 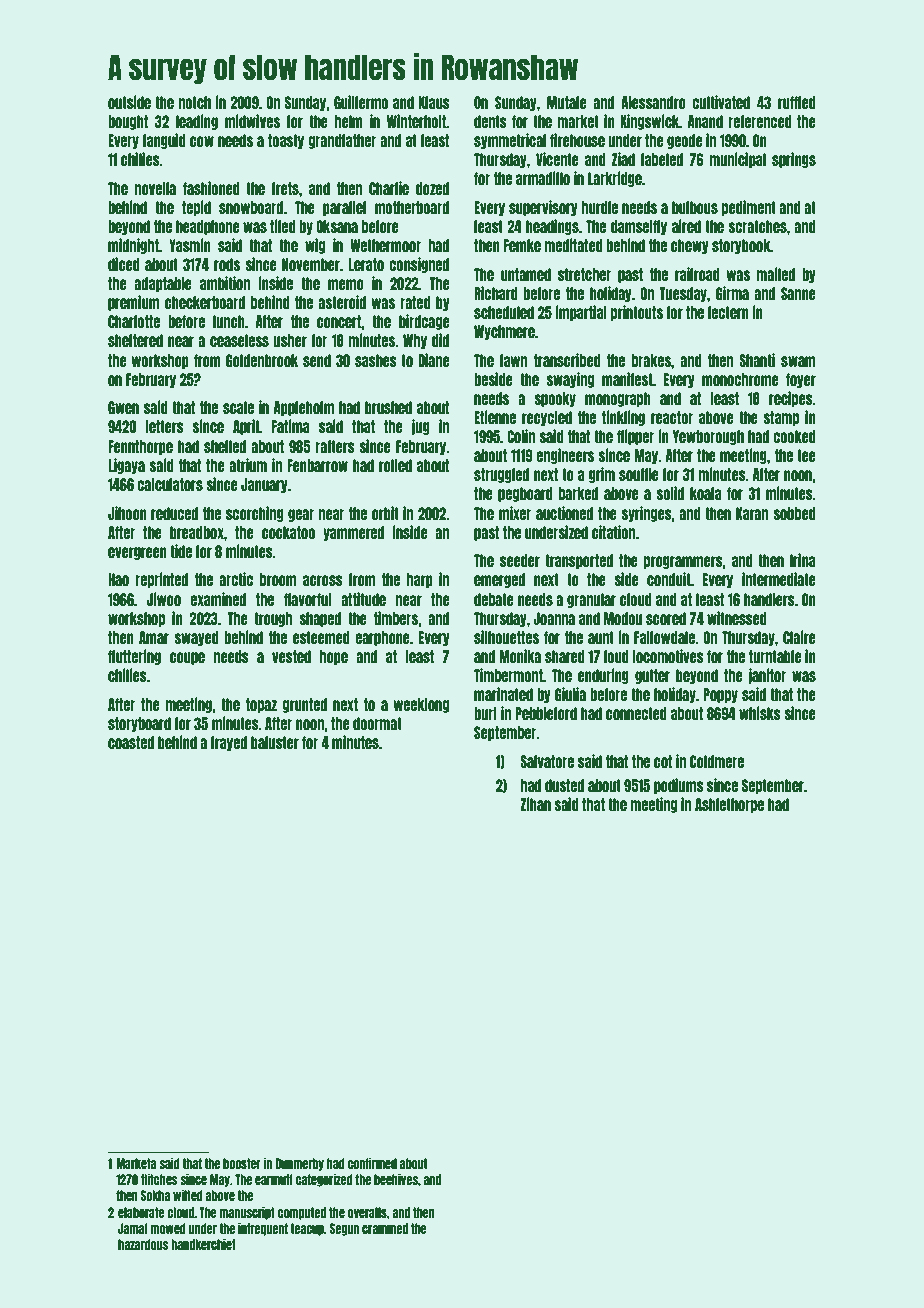 What do you see at coordinates (194, 102) in the screenshot?
I see `notch` at bounding box center [194, 102].
